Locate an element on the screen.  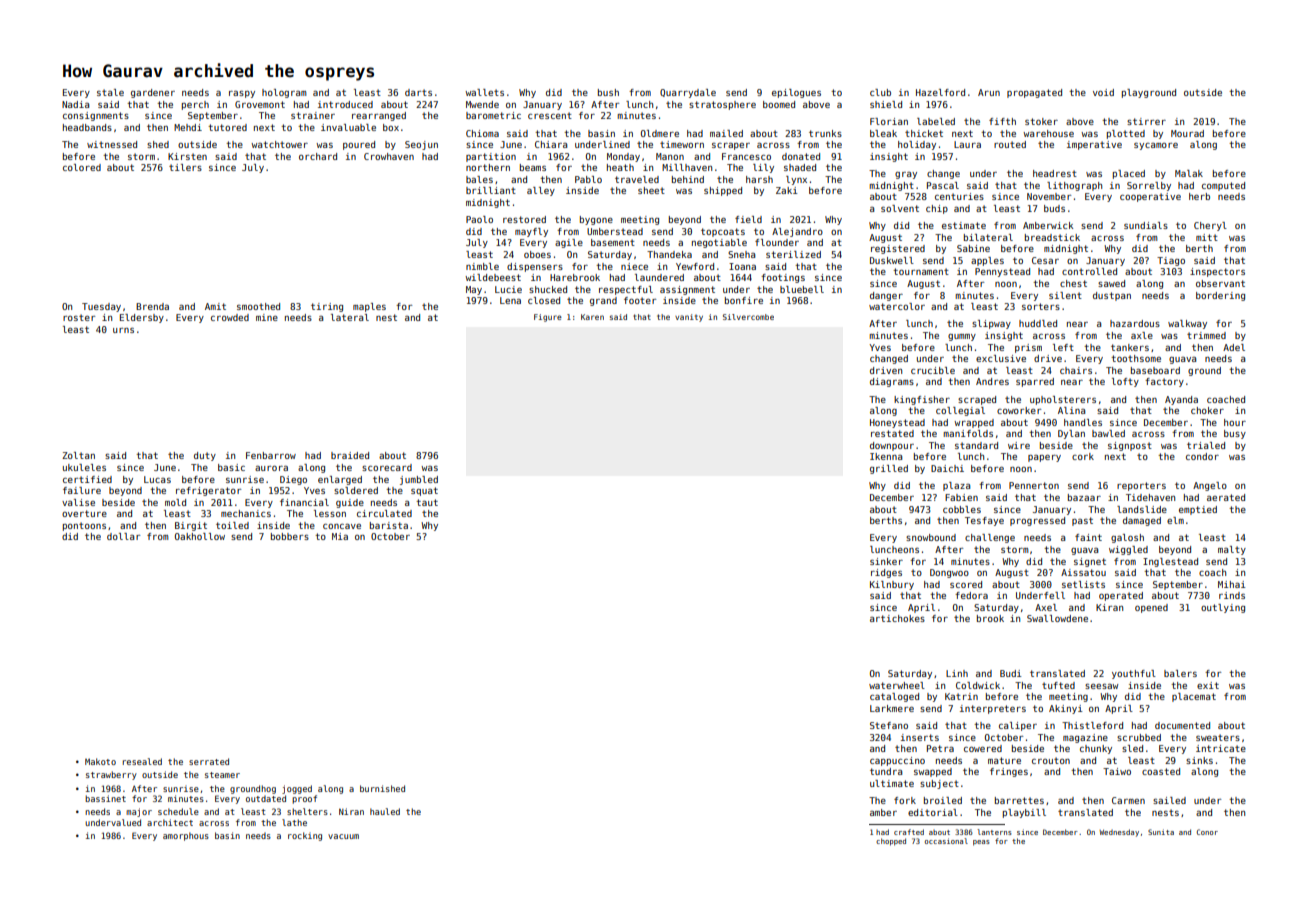
duty is located at coordinates (205, 456).
